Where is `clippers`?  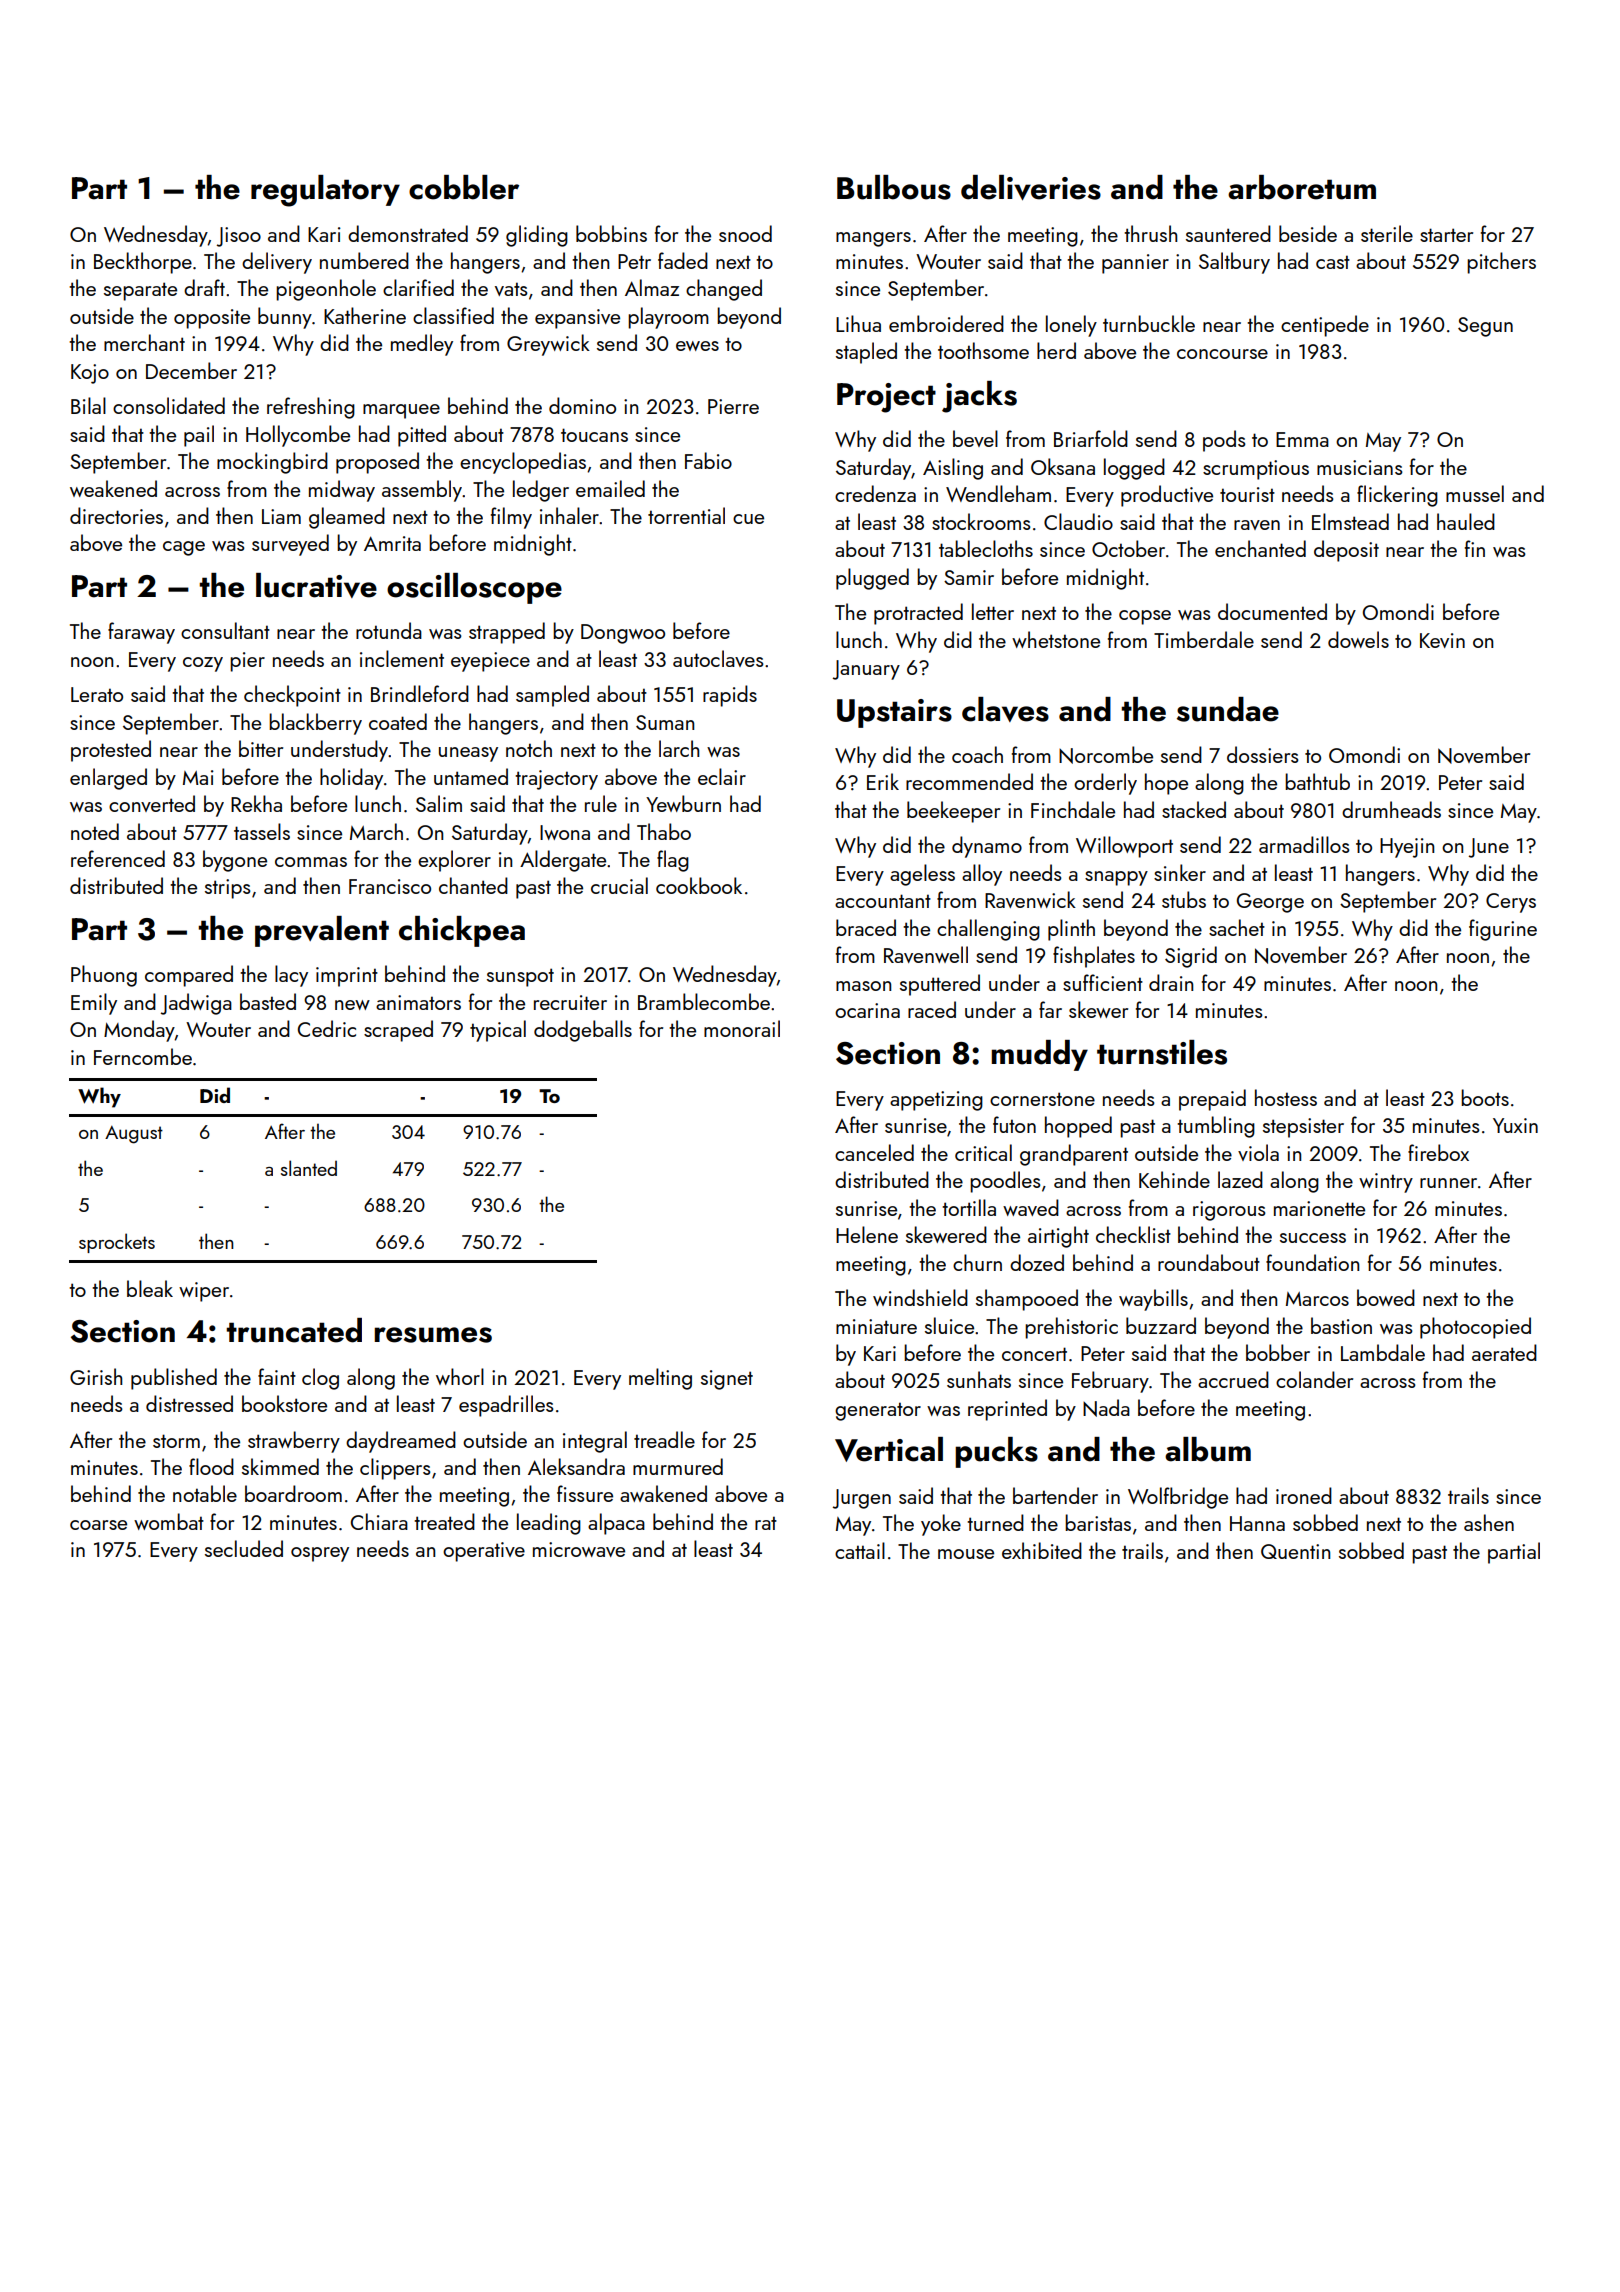
clippers is located at coordinates (395, 1469).
